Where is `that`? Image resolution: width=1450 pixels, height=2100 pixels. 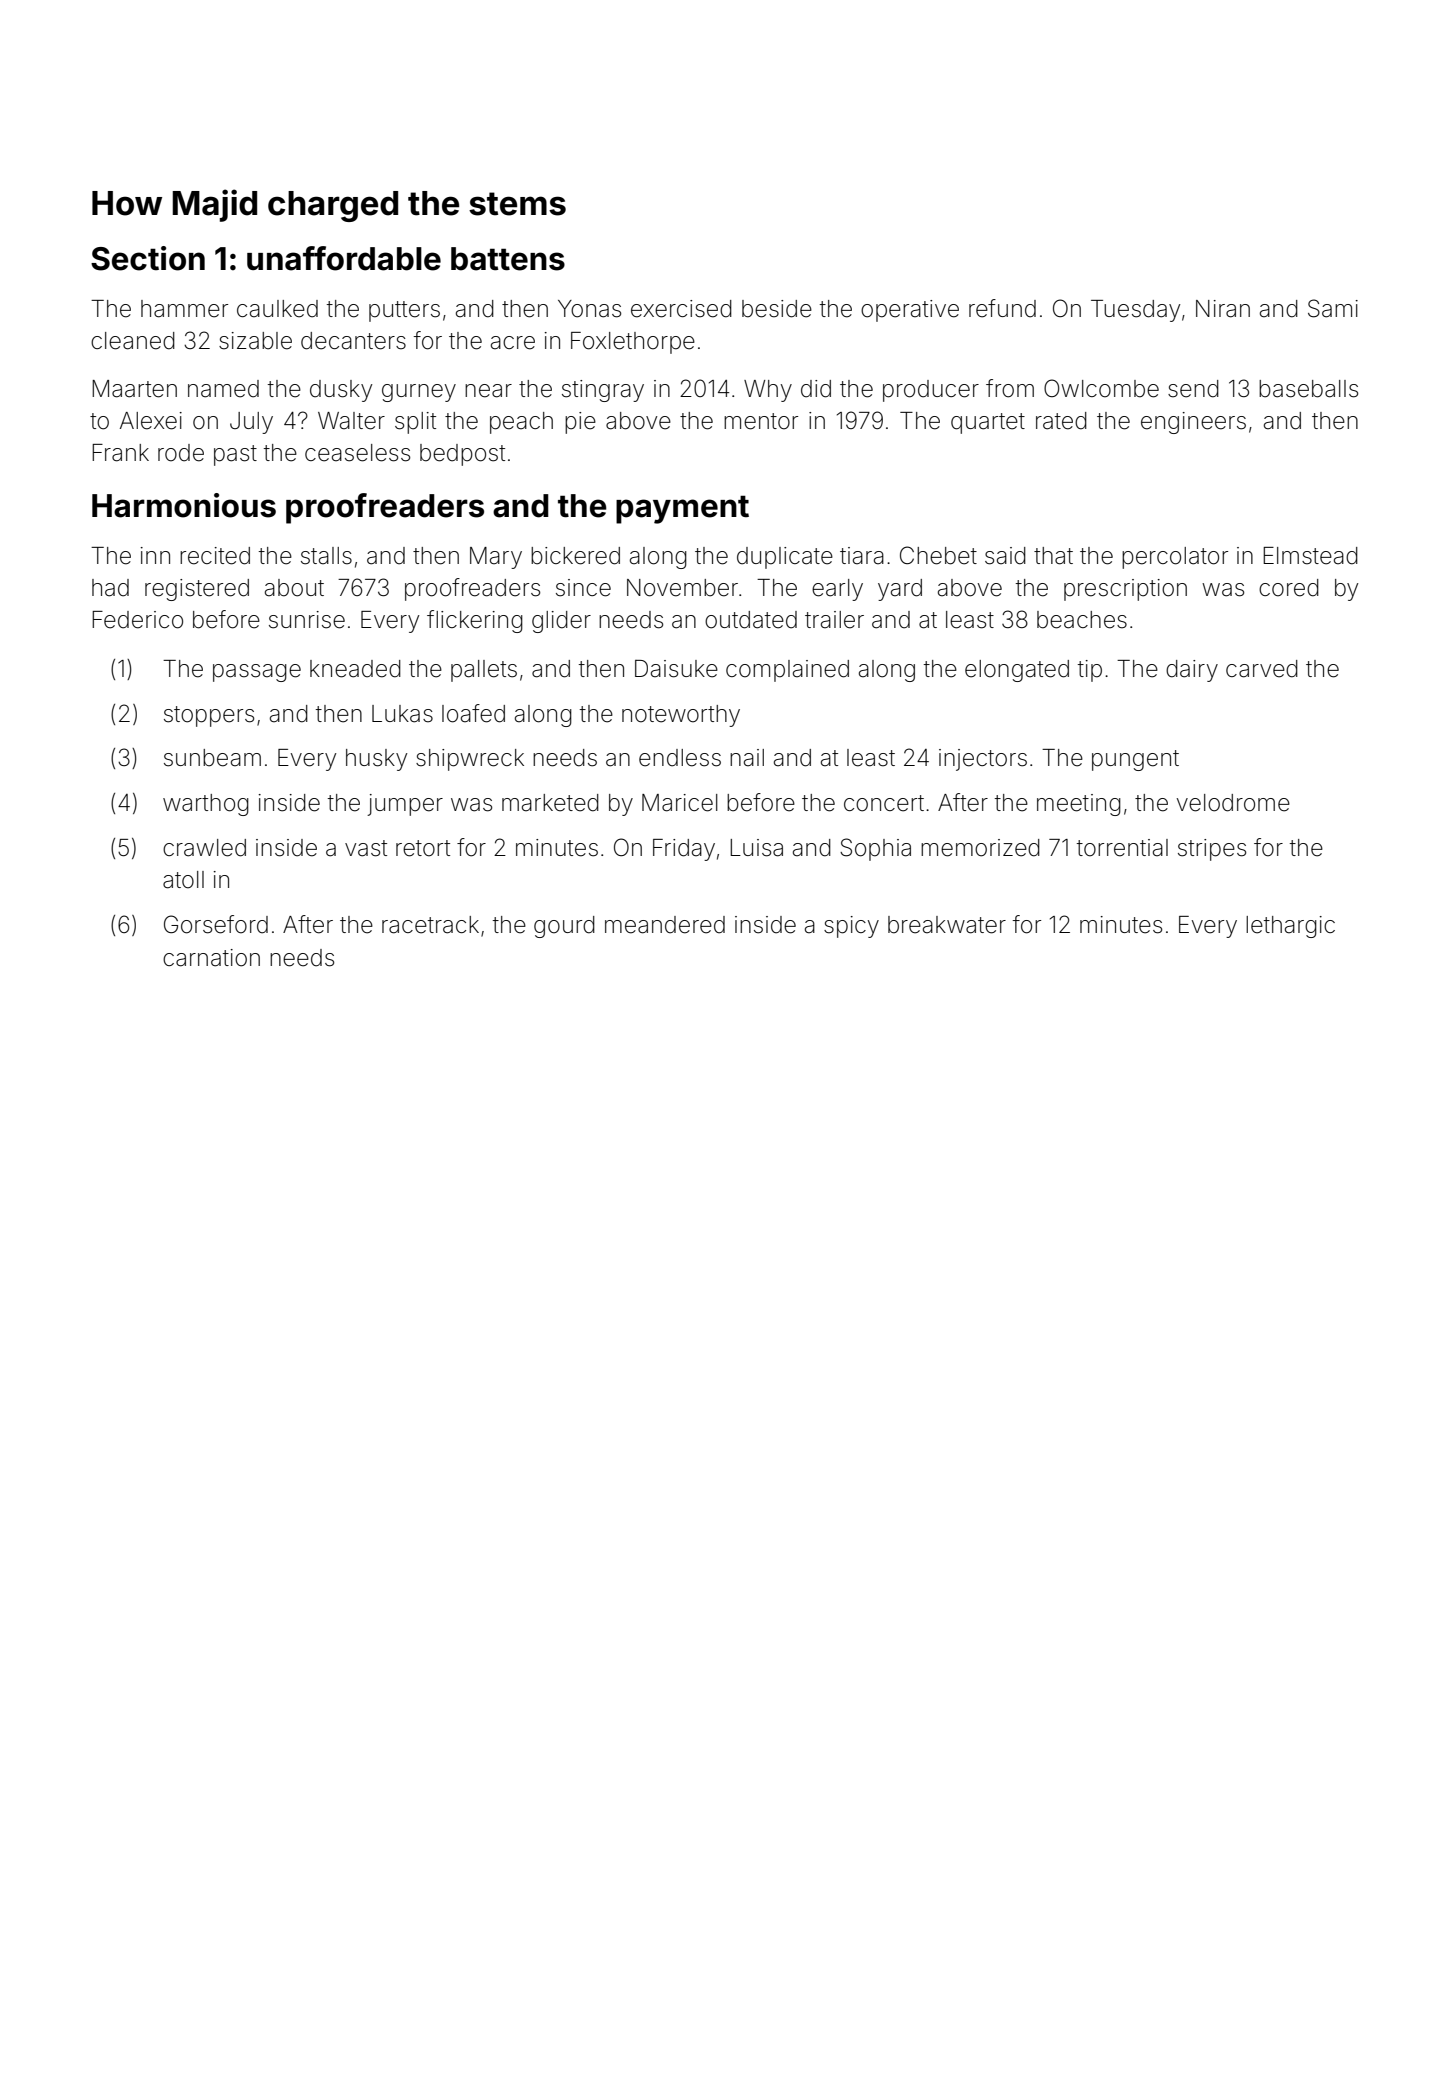
that is located at coordinates (1053, 556).
